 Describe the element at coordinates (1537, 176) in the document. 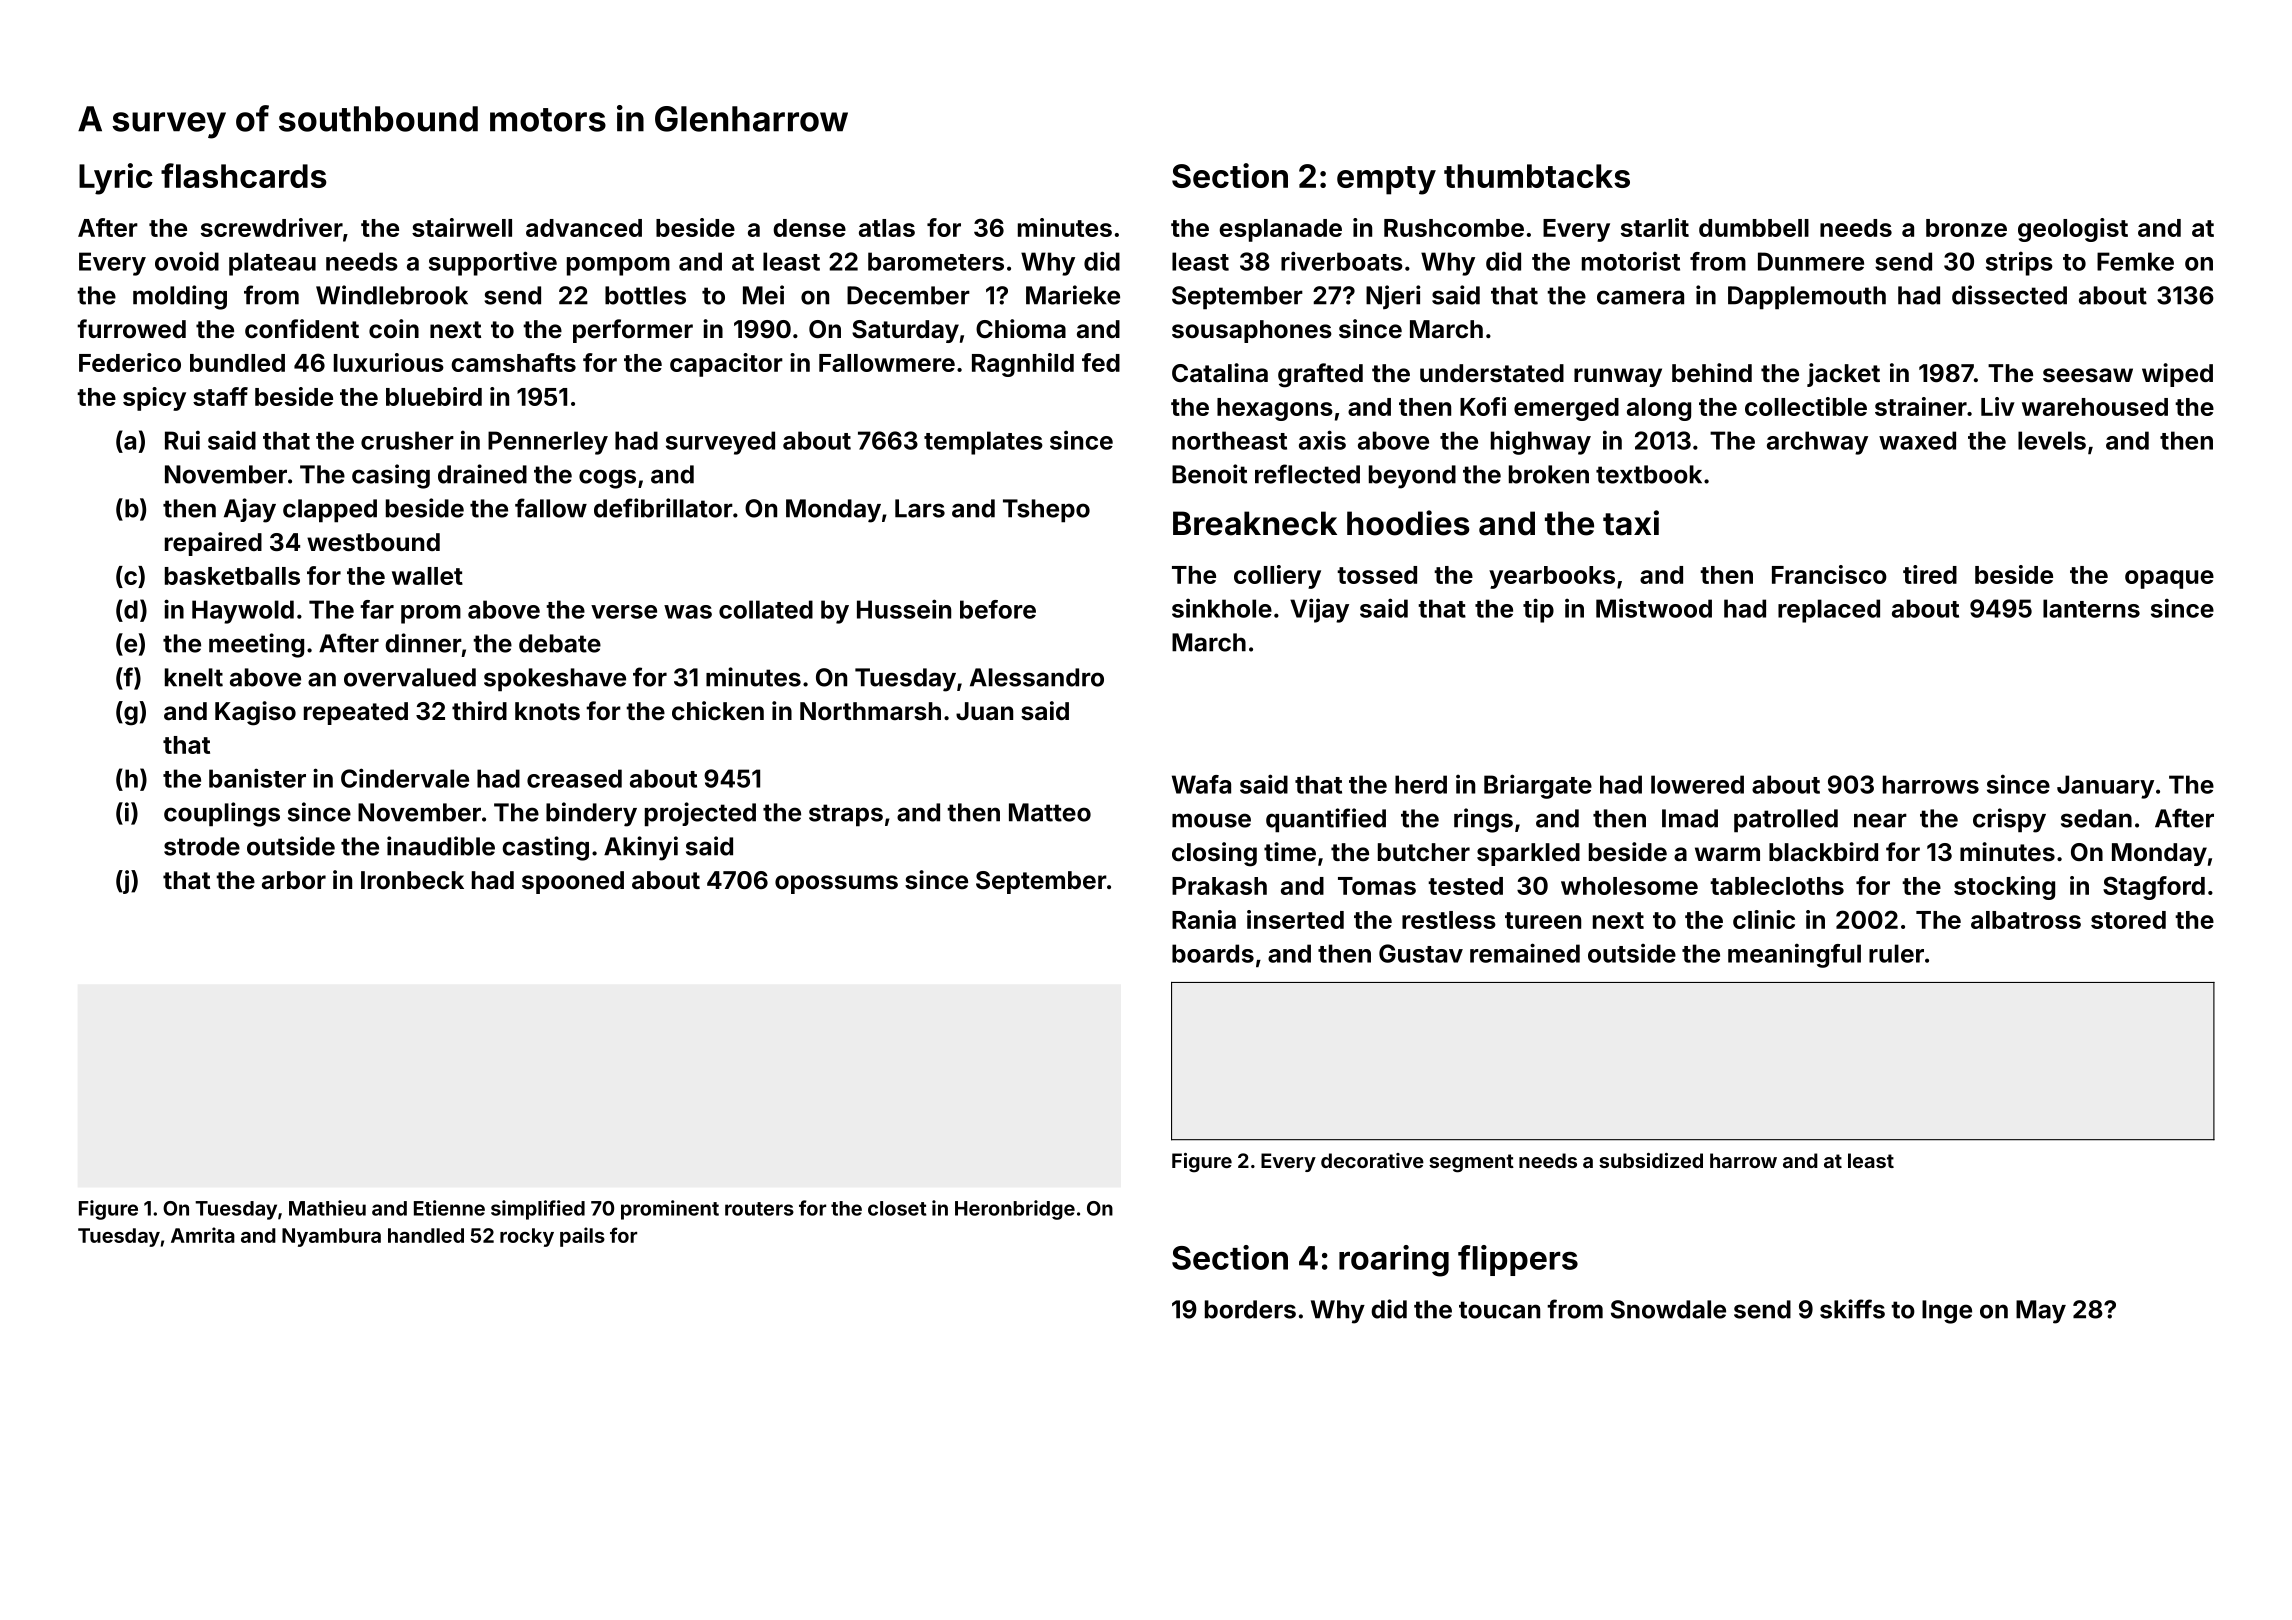

I see `thumbtacks` at that location.
